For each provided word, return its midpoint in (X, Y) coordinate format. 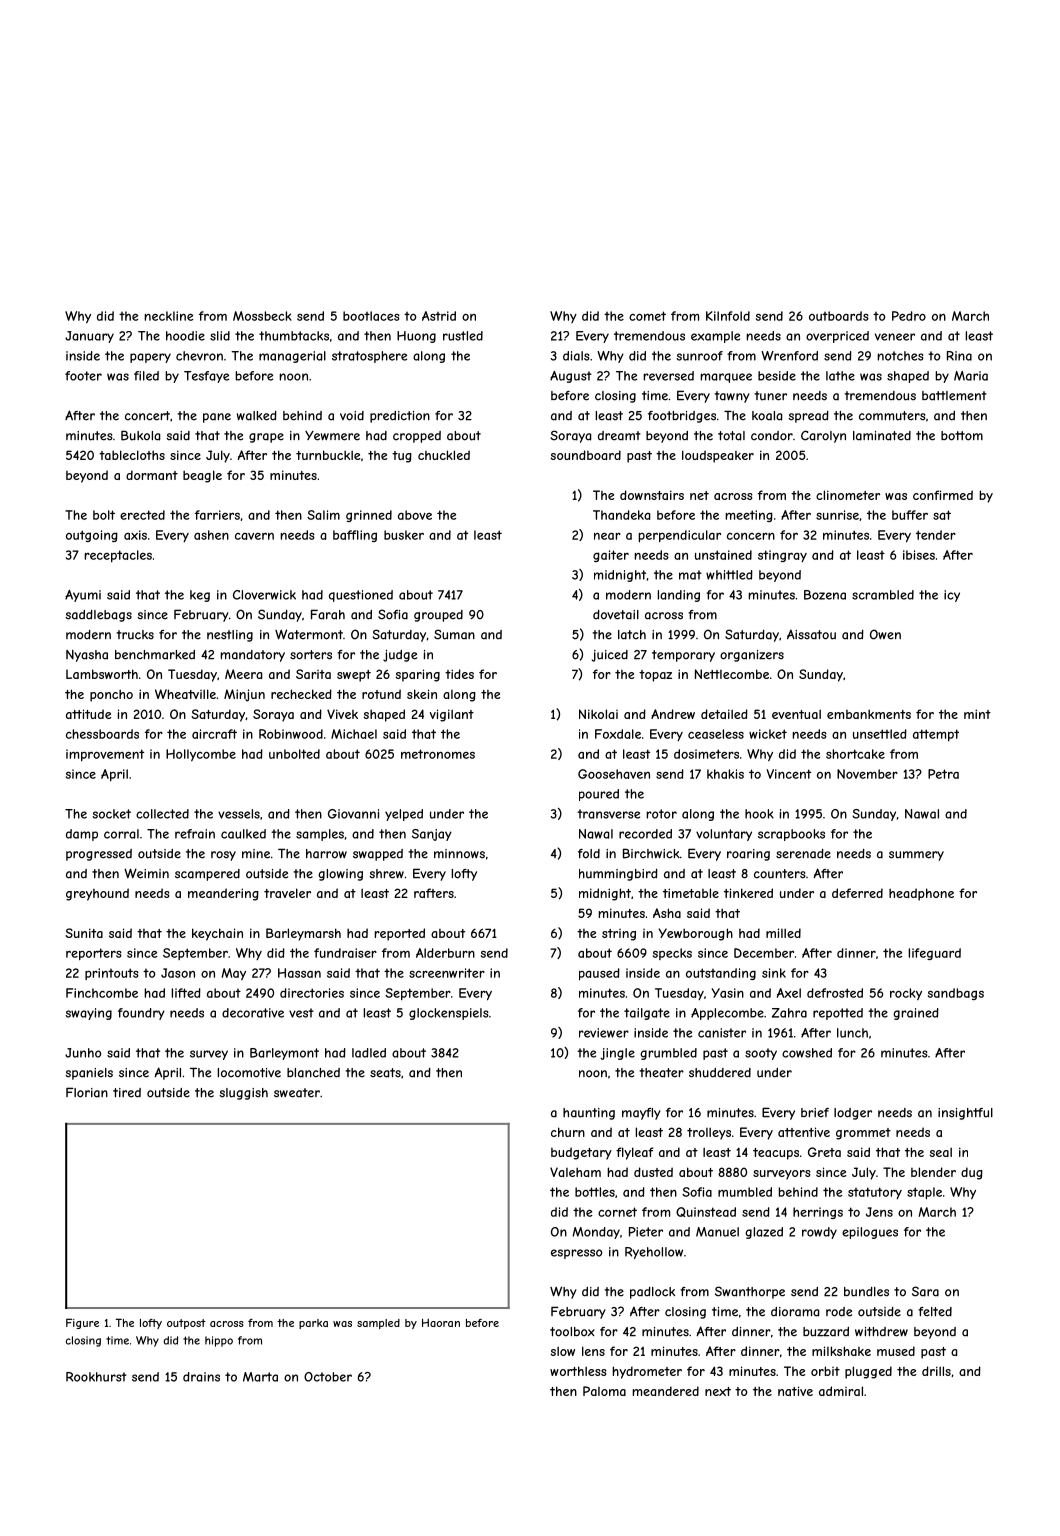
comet (647, 316)
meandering (223, 894)
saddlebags (98, 616)
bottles (595, 1192)
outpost (186, 1324)
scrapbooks (791, 835)
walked (257, 416)
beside (777, 376)
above (415, 515)
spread (808, 417)
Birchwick (651, 853)
